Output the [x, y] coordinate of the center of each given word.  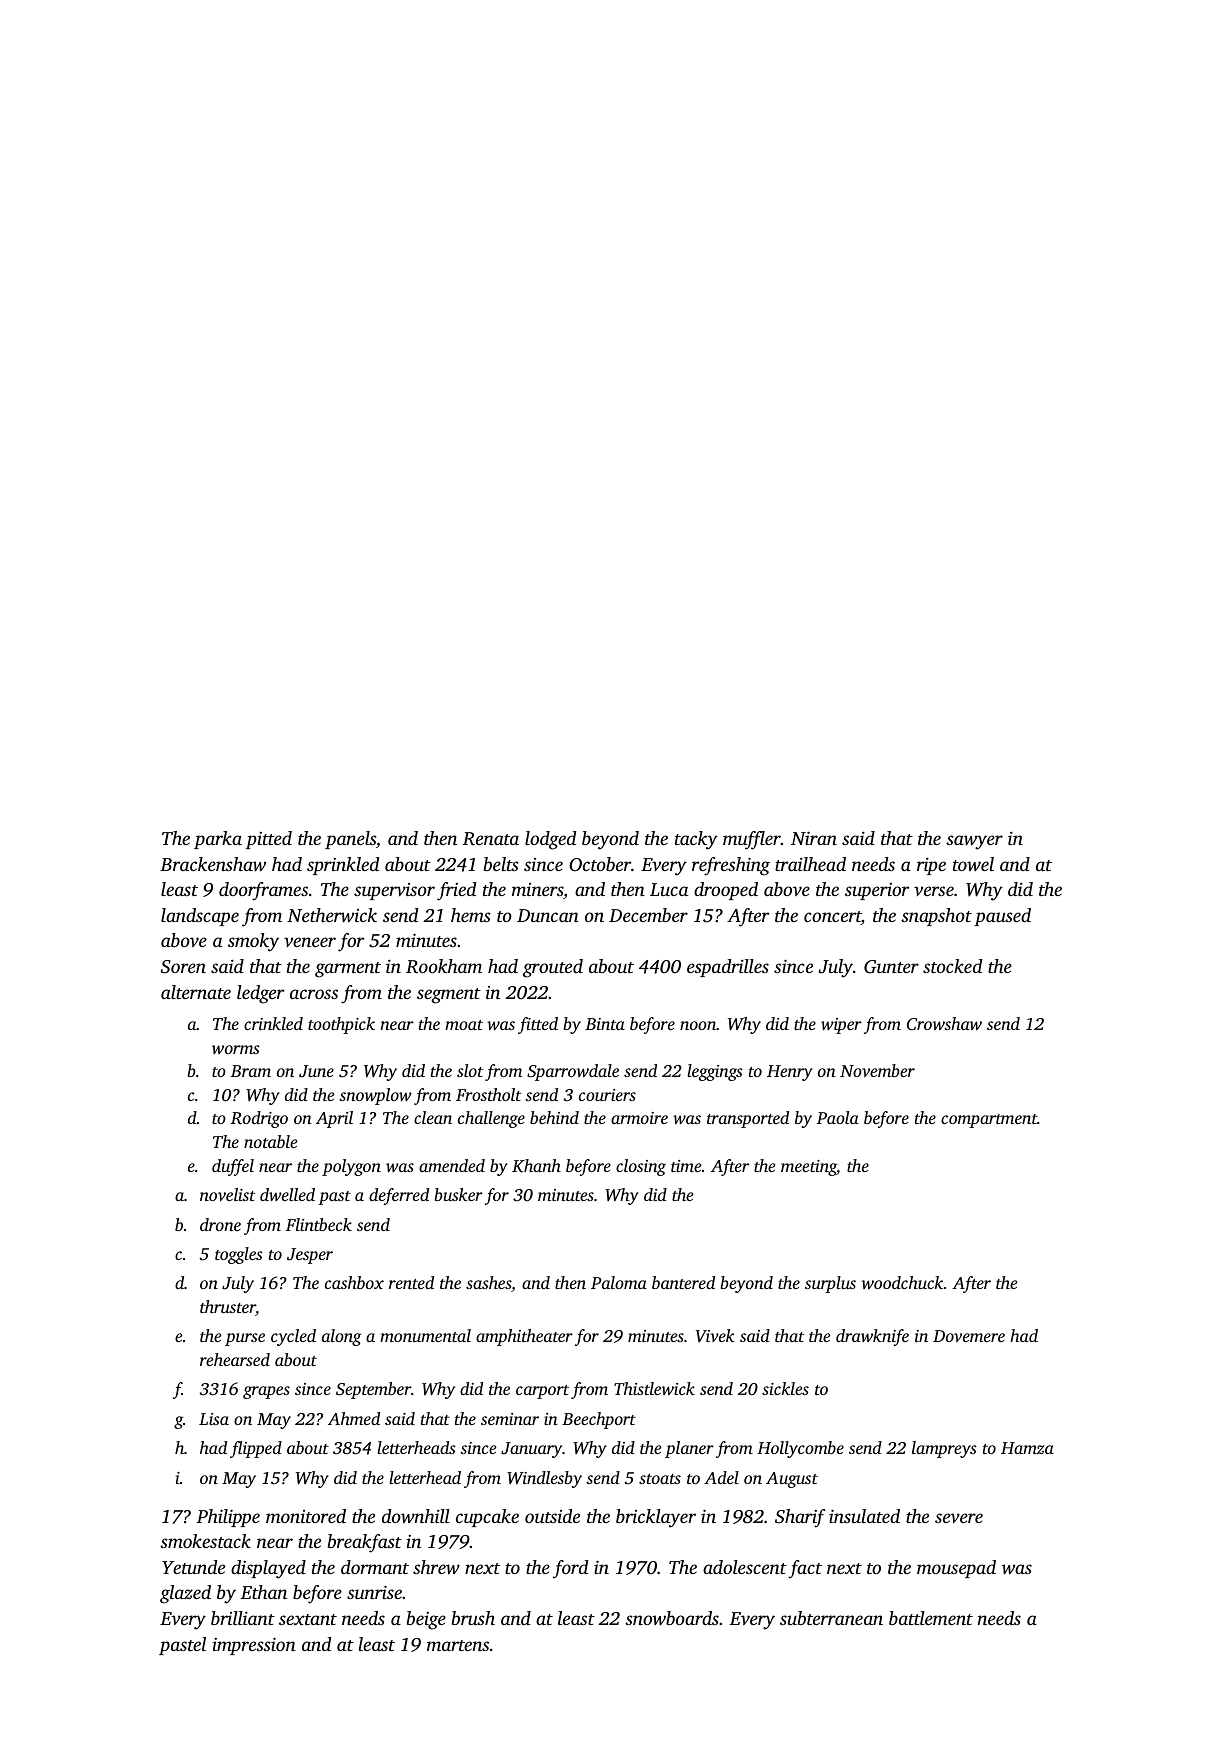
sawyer [974, 842]
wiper [841, 1026]
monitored [306, 1516]
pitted [269, 840]
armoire [639, 1118]
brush [473, 1618]
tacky [696, 840]
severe [959, 1518]
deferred [399, 1196]
